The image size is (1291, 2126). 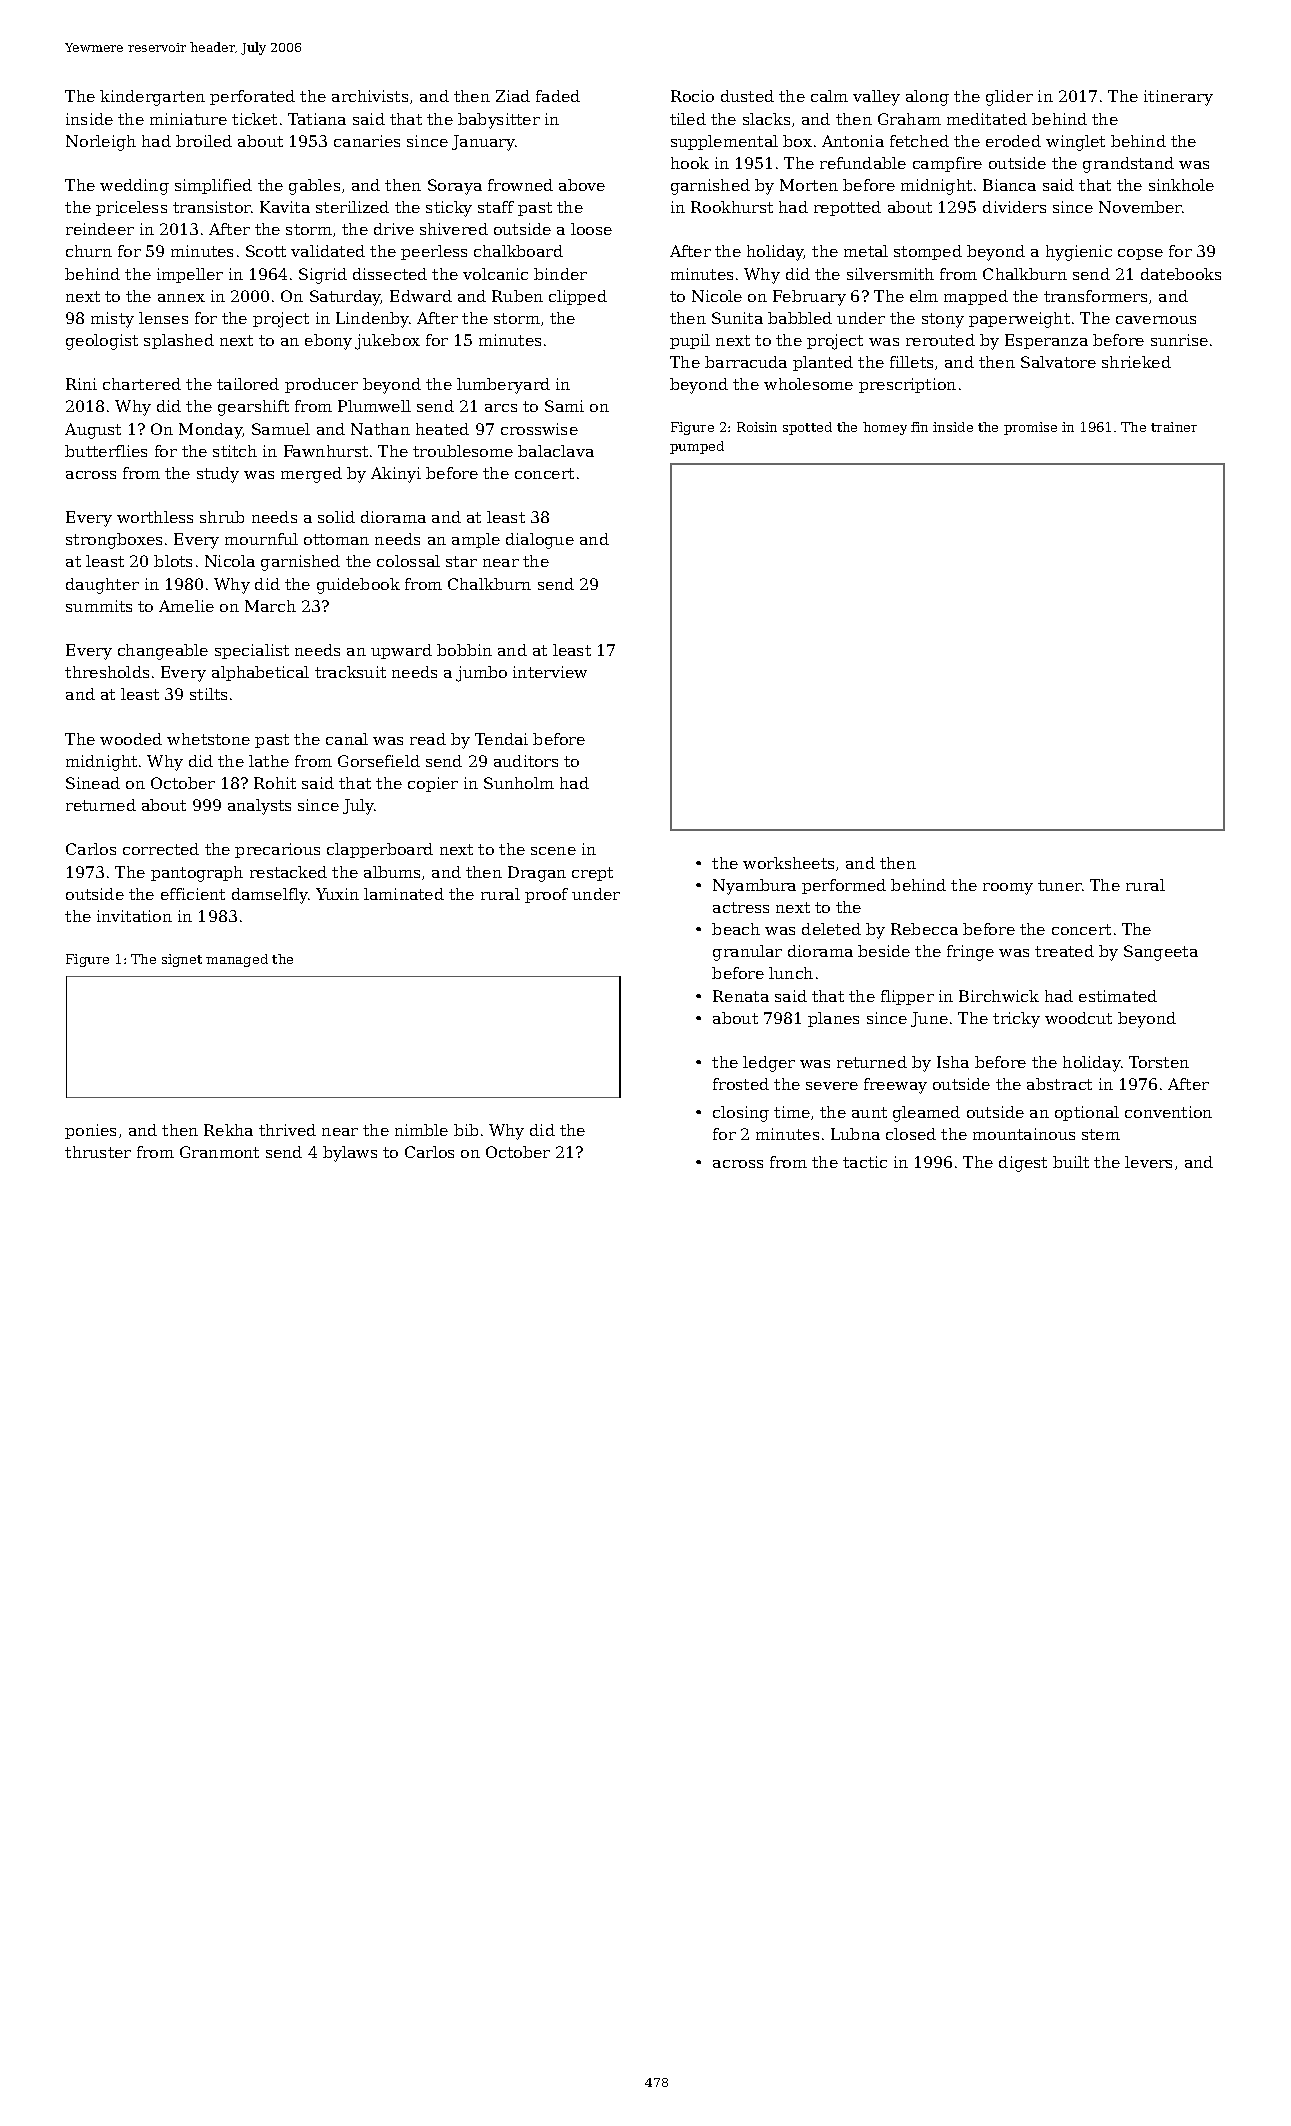 I want to click on hook, so click(x=690, y=163).
